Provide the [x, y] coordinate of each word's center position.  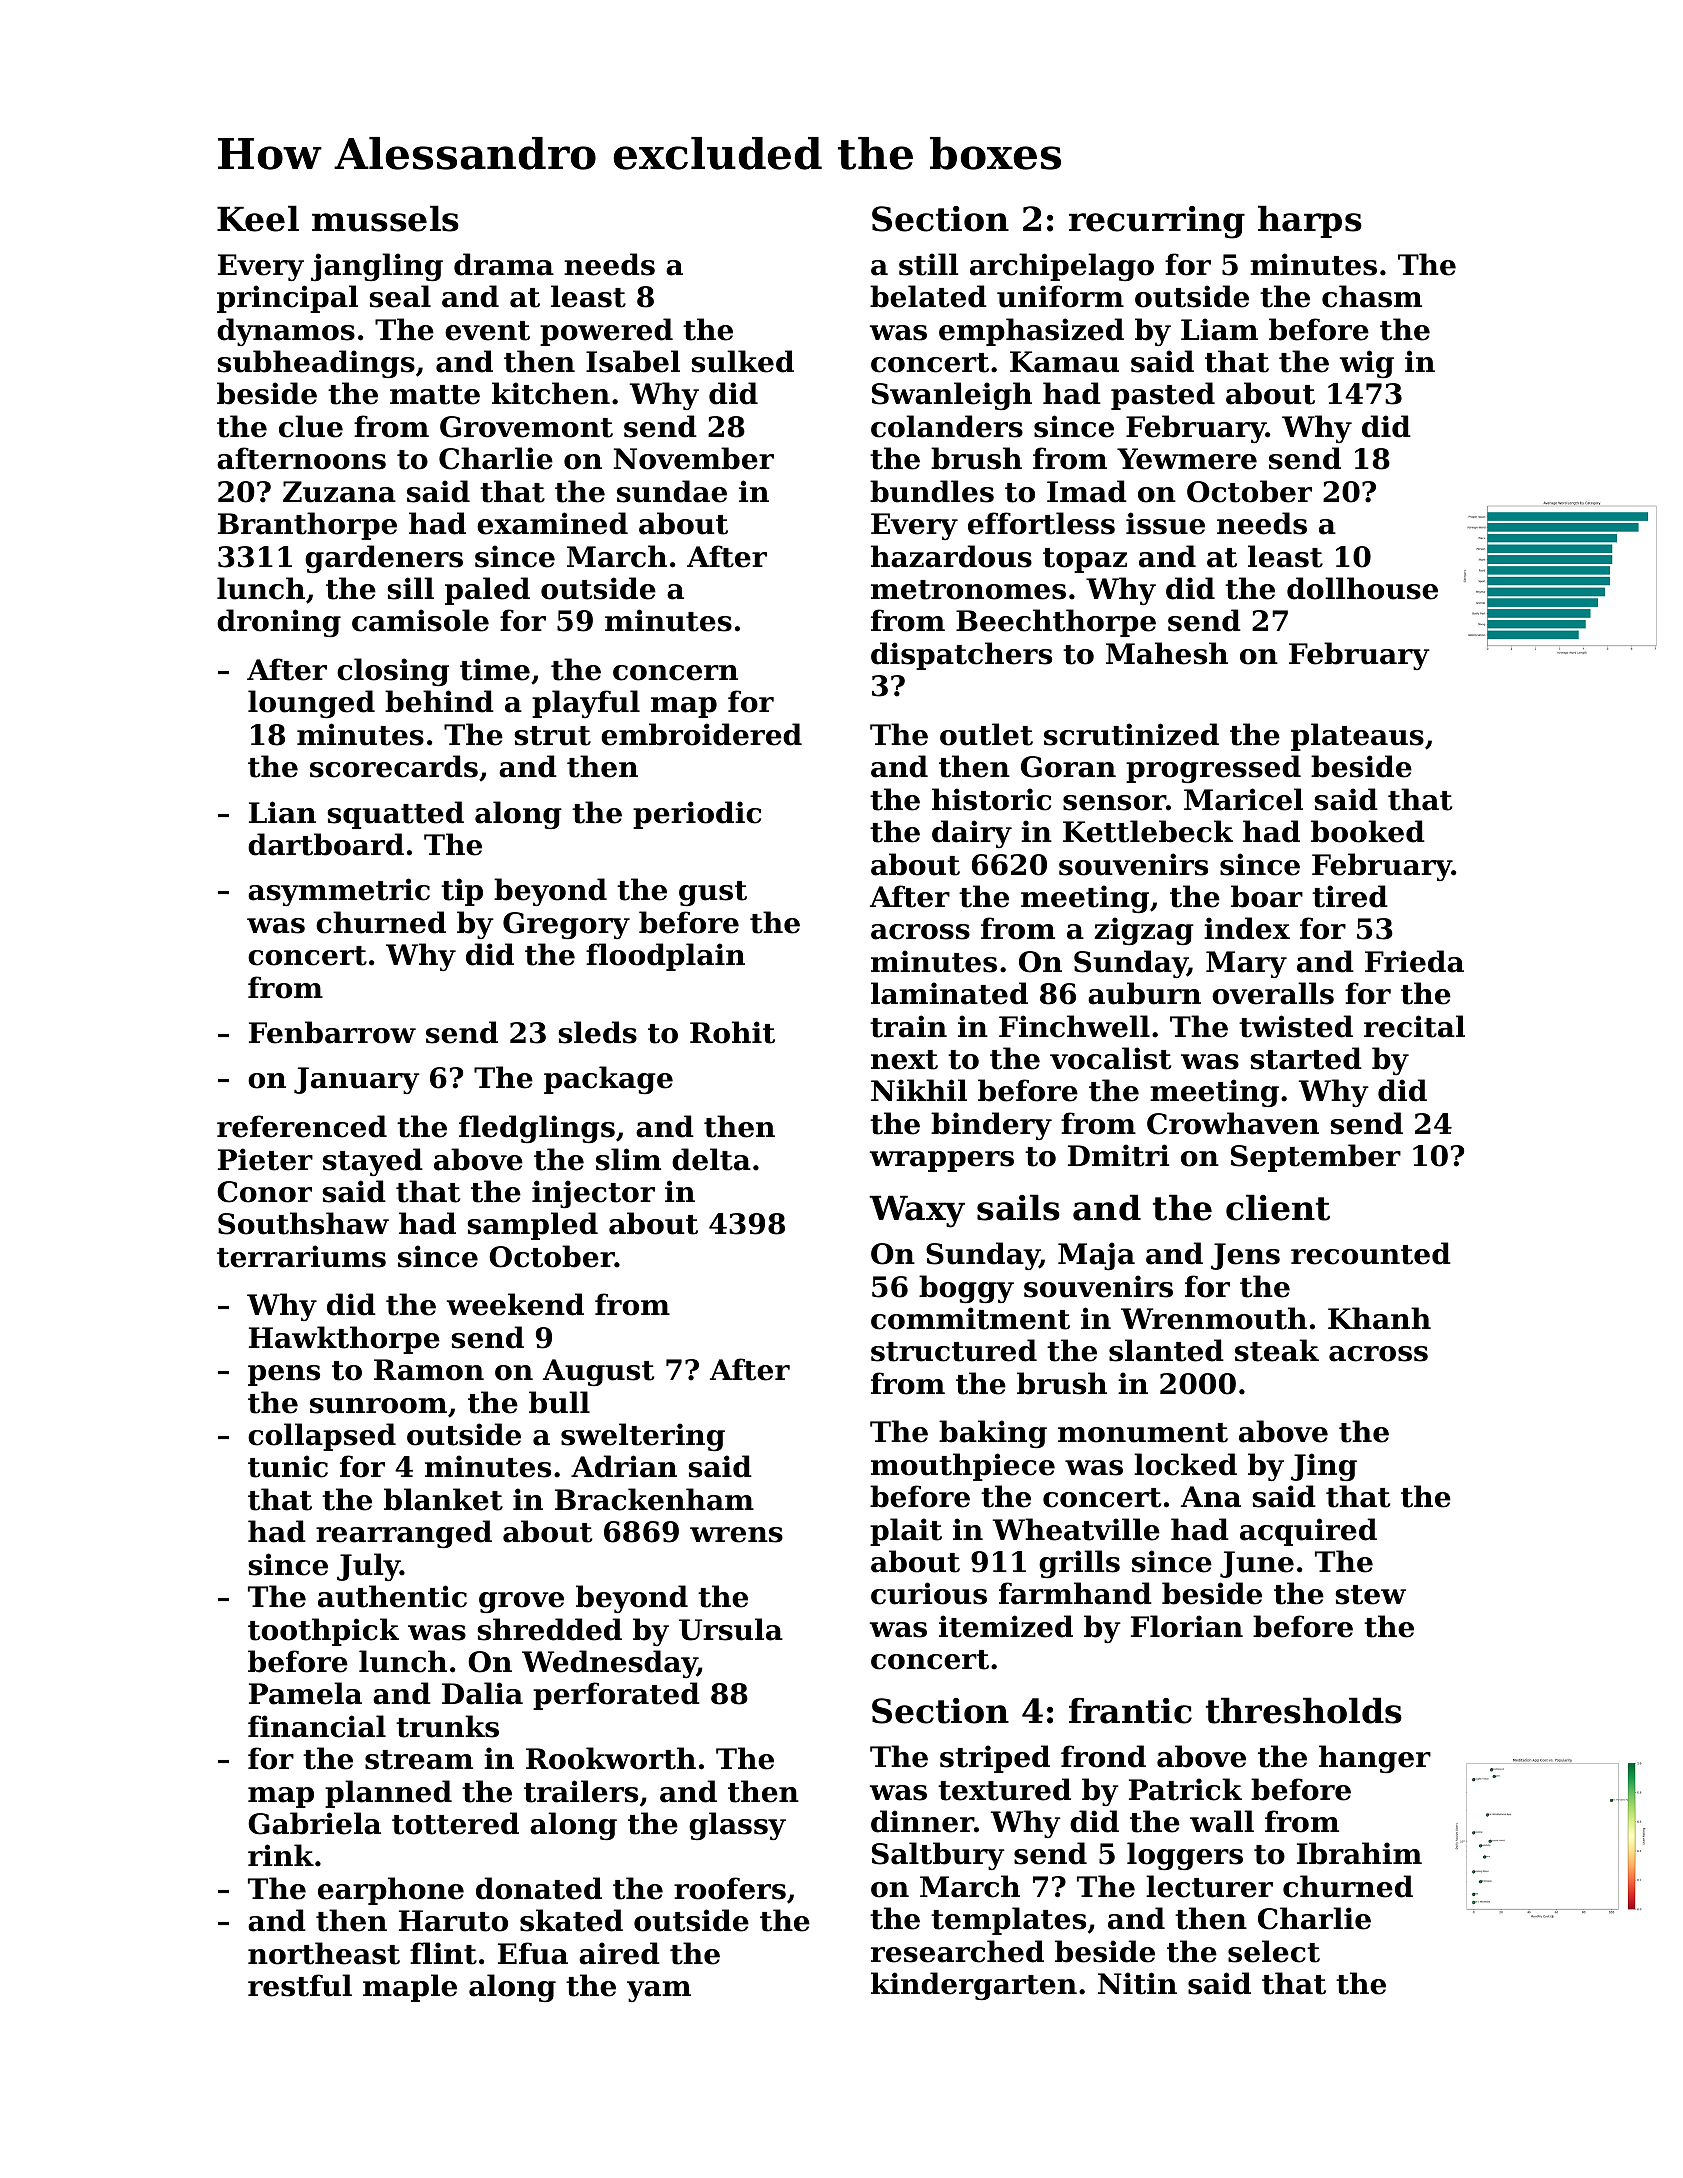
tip [462, 892]
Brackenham [654, 1499]
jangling [377, 267]
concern [675, 673]
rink [281, 1855]
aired [619, 1953]
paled [487, 591]
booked [1368, 831]
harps [1310, 221]
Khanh [1379, 1318]
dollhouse [1362, 588]
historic [991, 799]
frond [1103, 1756]
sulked [742, 361]
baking [993, 1434]
